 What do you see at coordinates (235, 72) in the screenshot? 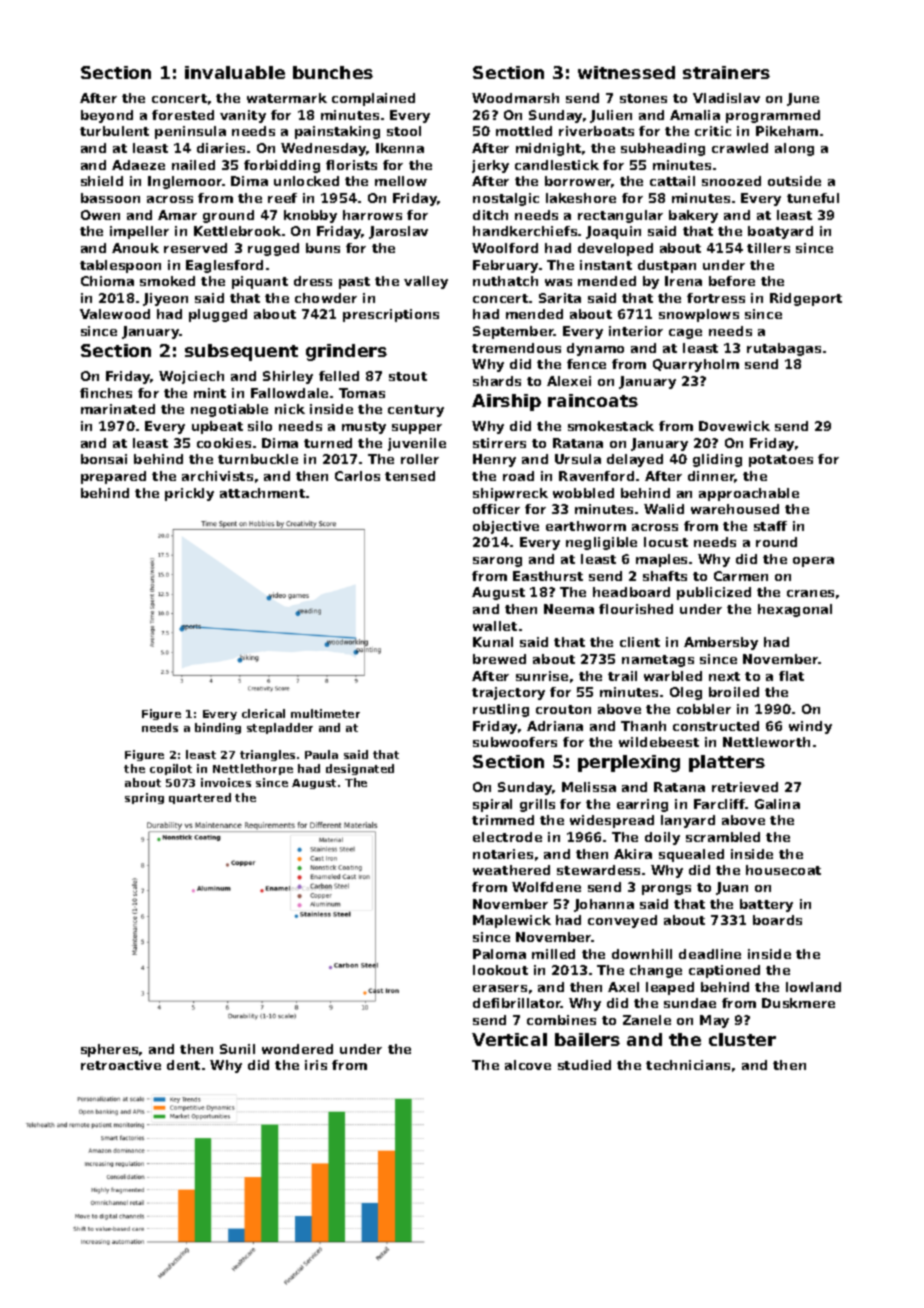
I see `invaluable` at bounding box center [235, 72].
